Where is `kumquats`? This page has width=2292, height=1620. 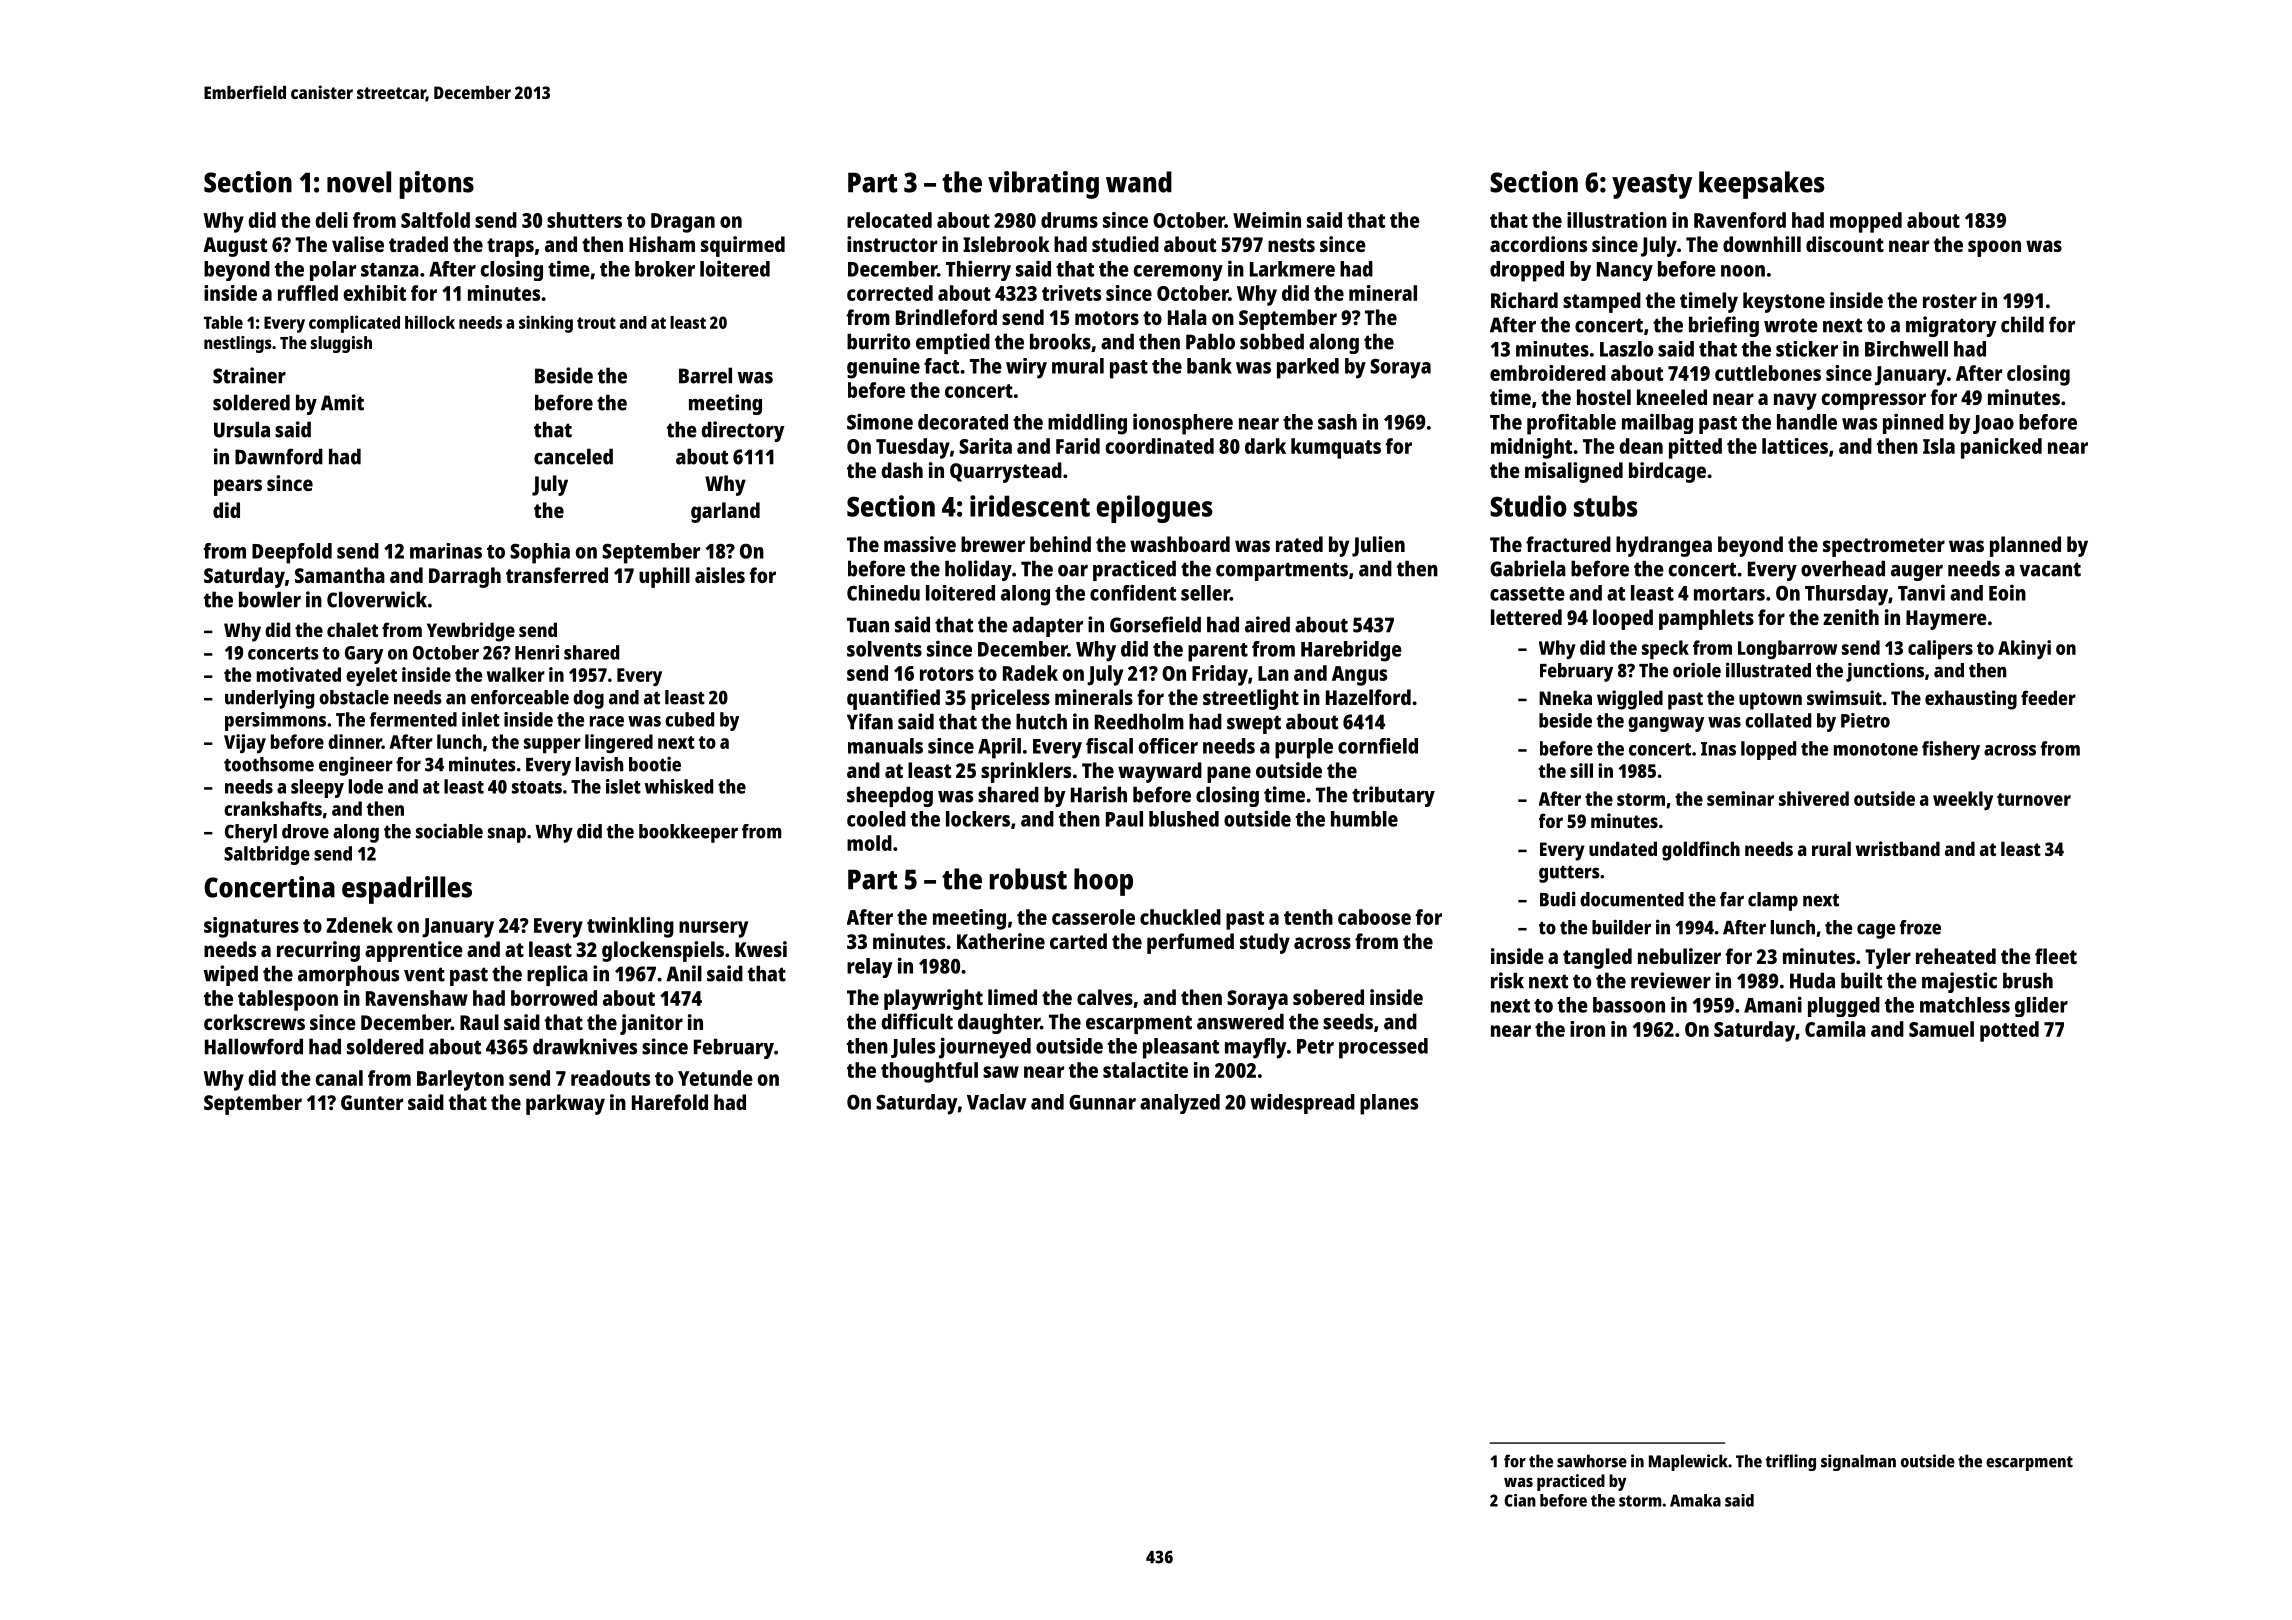 kumquats is located at coordinates (1336, 448).
